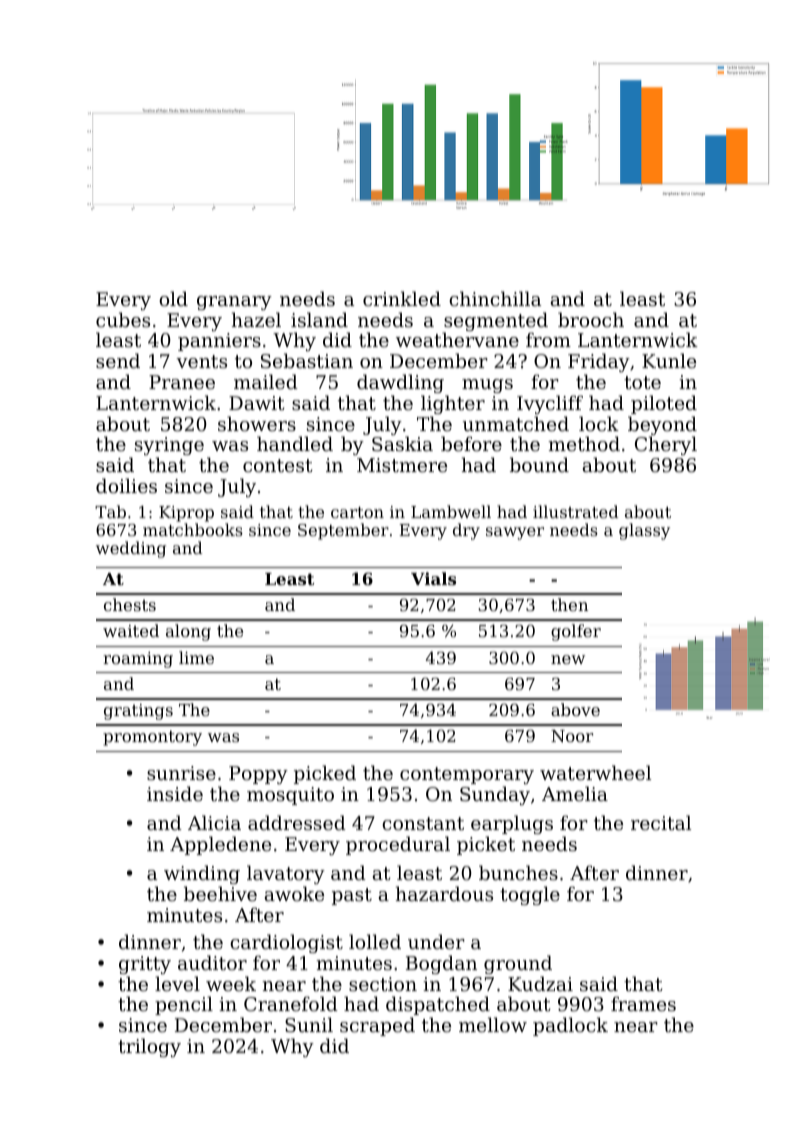 Image resolution: width=793 pixels, height=1125 pixels. I want to click on new, so click(568, 659).
